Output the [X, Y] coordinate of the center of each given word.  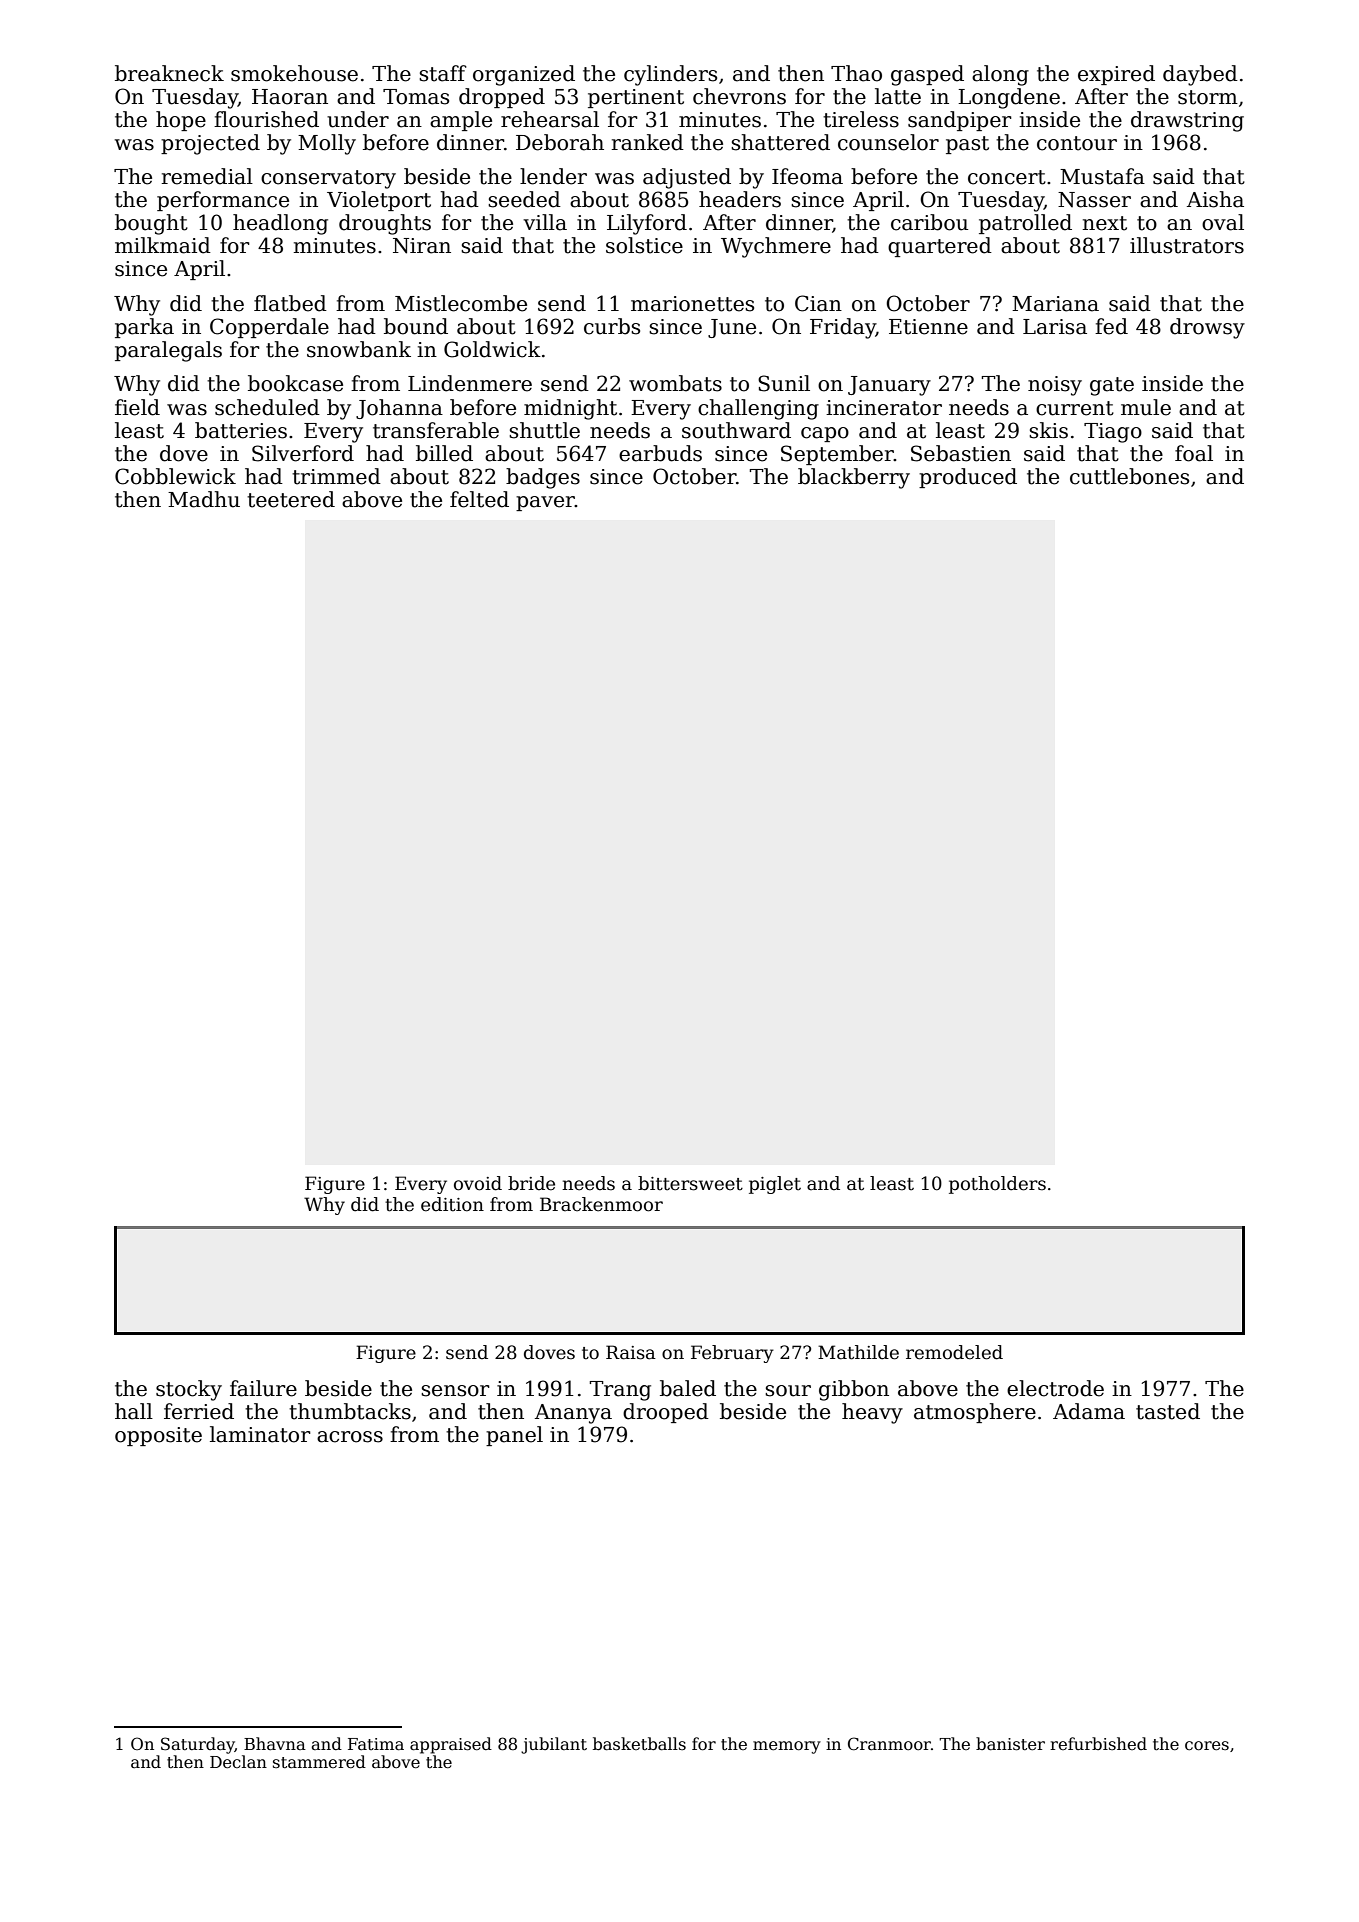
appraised [451, 1745]
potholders [997, 1185]
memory [787, 1747]
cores [1207, 1746]
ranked [648, 142]
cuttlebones [1129, 476]
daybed [1200, 75]
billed [444, 453]
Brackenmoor [601, 1204]
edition [452, 1204]
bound [416, 326]
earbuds [660, 453]
